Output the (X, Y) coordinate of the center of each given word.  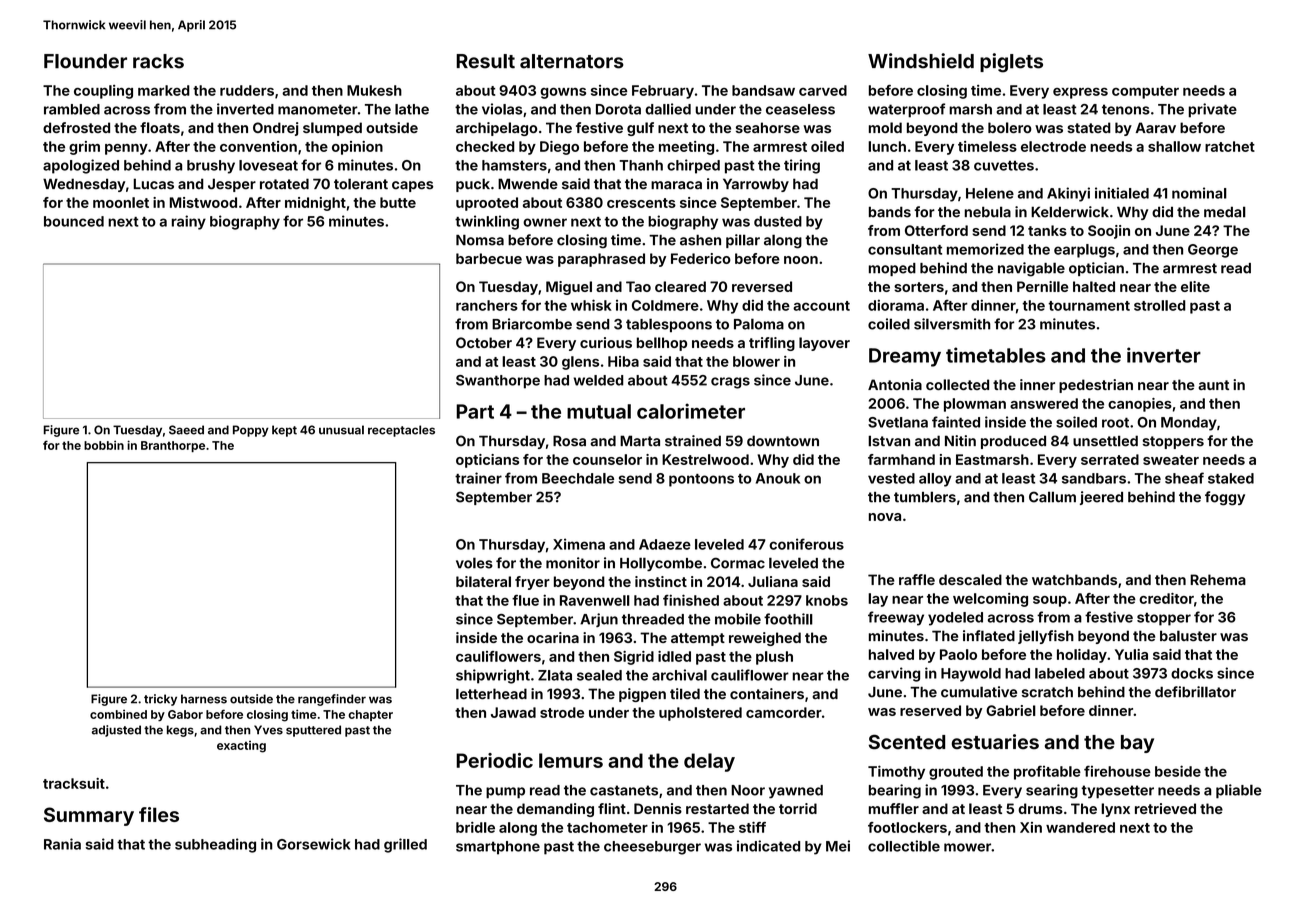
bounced (74, 221)
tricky (160, 700)
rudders (247, 90)
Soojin (1109, 232)
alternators (572, 61)
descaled (970, 579)
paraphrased (601, 260)
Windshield (921, 61)
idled (674, 656)
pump (505, 793)
